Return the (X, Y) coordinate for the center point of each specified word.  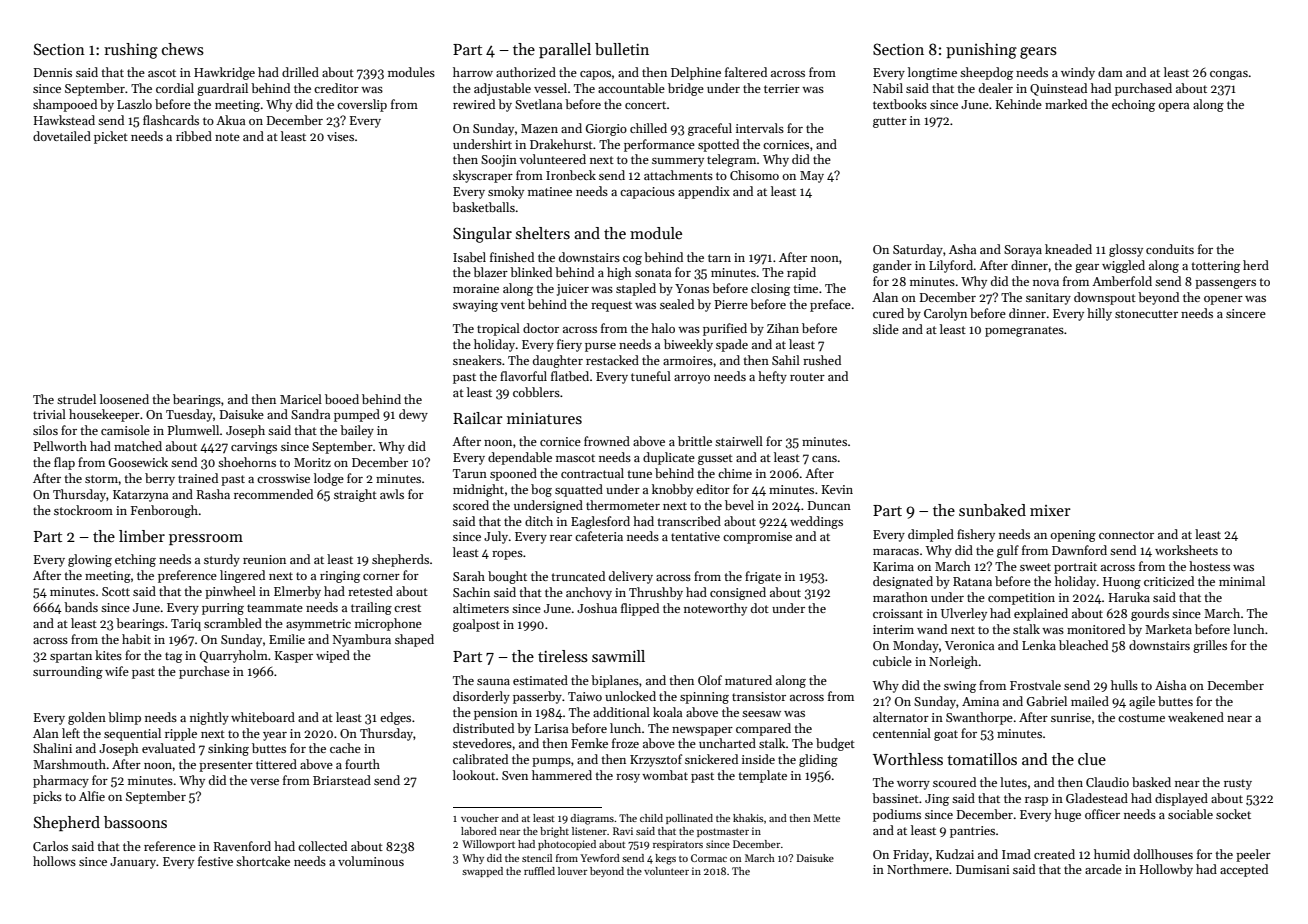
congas (1229, 75)
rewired (474, 104)
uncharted (727, 743)
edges (395, 718)
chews (183, 49)
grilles (1210, 646)
